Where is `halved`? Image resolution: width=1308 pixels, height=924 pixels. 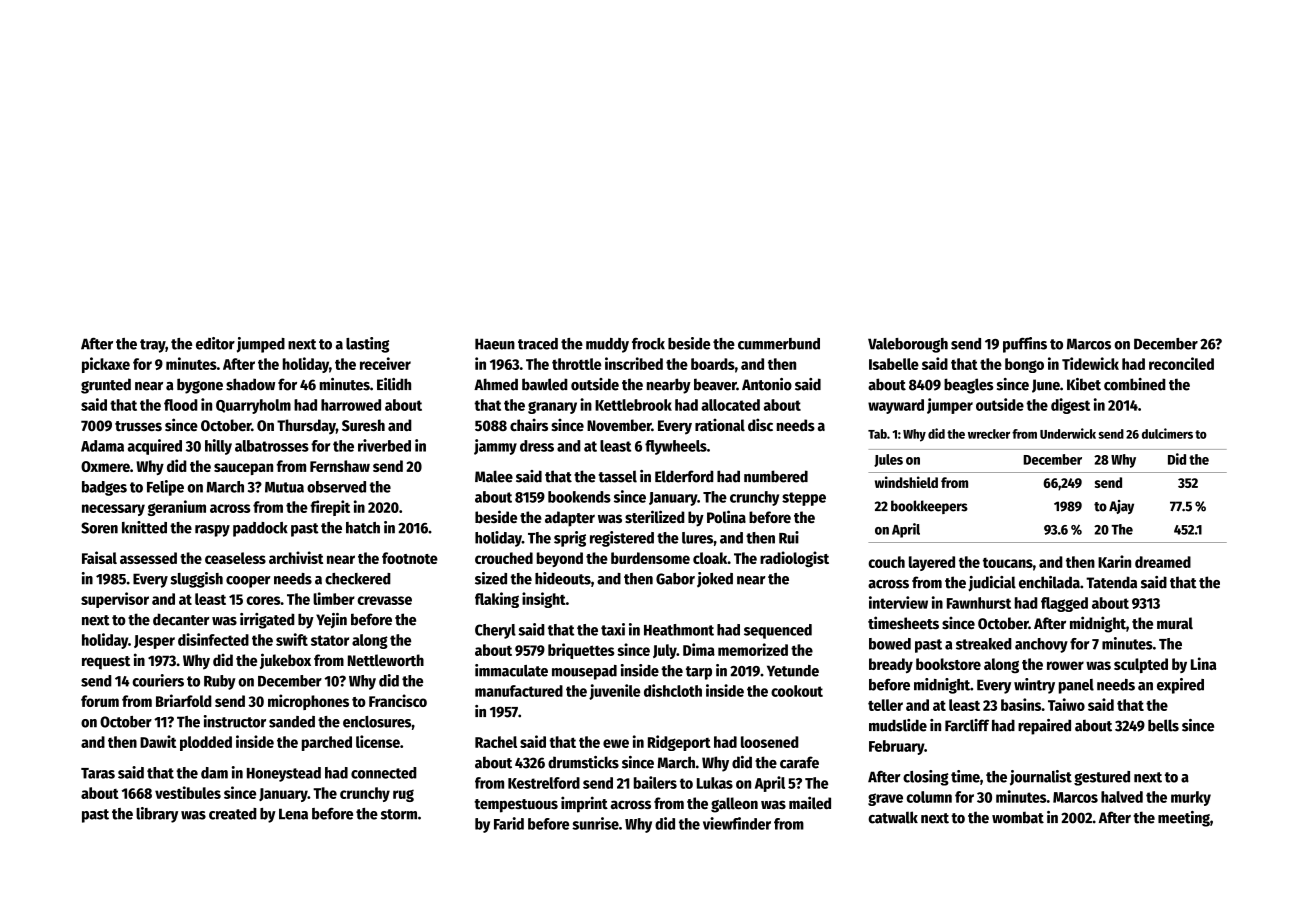
halved is located at coordinates (1122, 797).
